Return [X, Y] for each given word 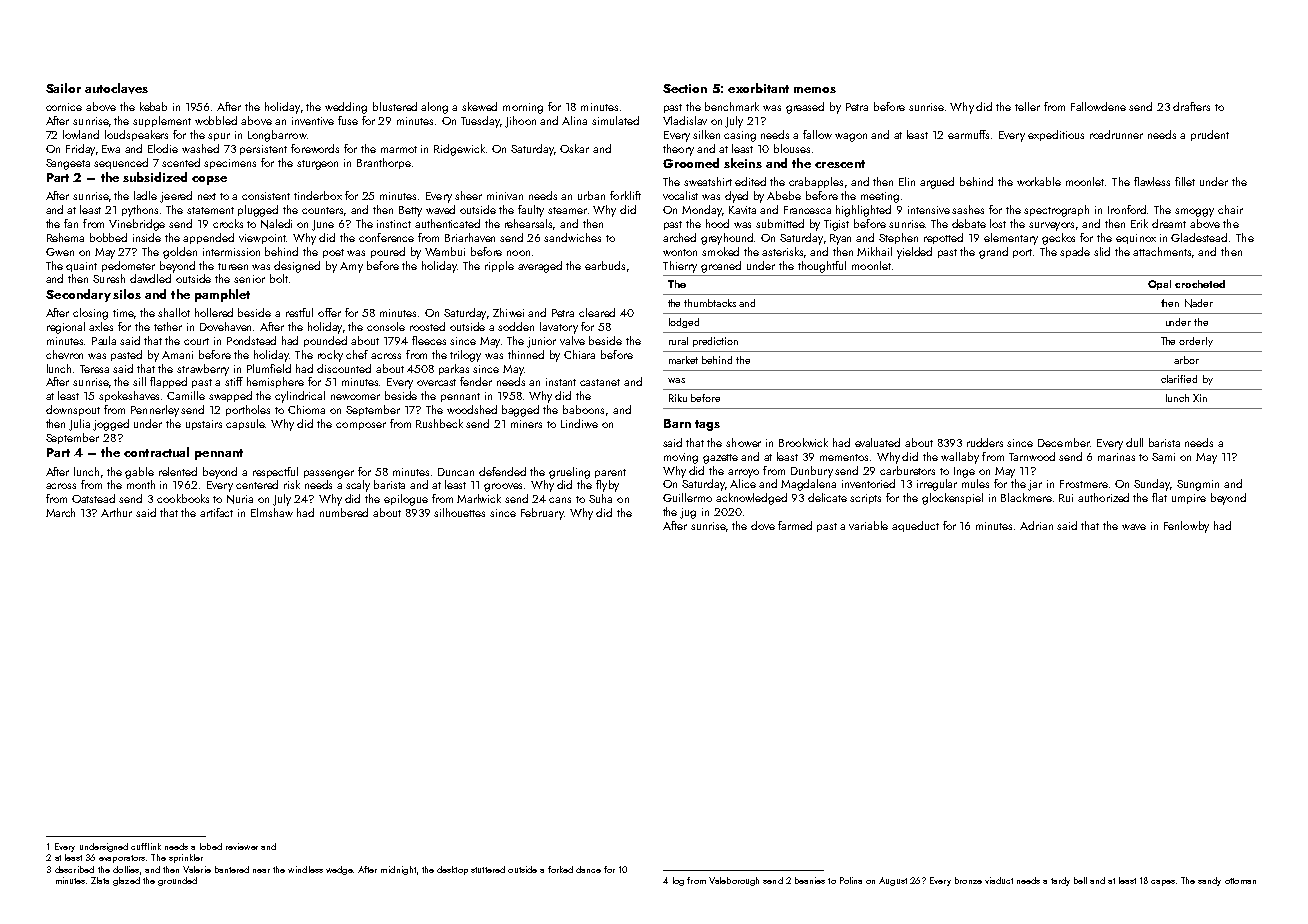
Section [685, 88]
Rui [1066, 498]
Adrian [1036, 525]
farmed [795, 525]
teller [1027, 106]
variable [868, 525]
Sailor [63, 88]
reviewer [242, 846]
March [60, 512]
